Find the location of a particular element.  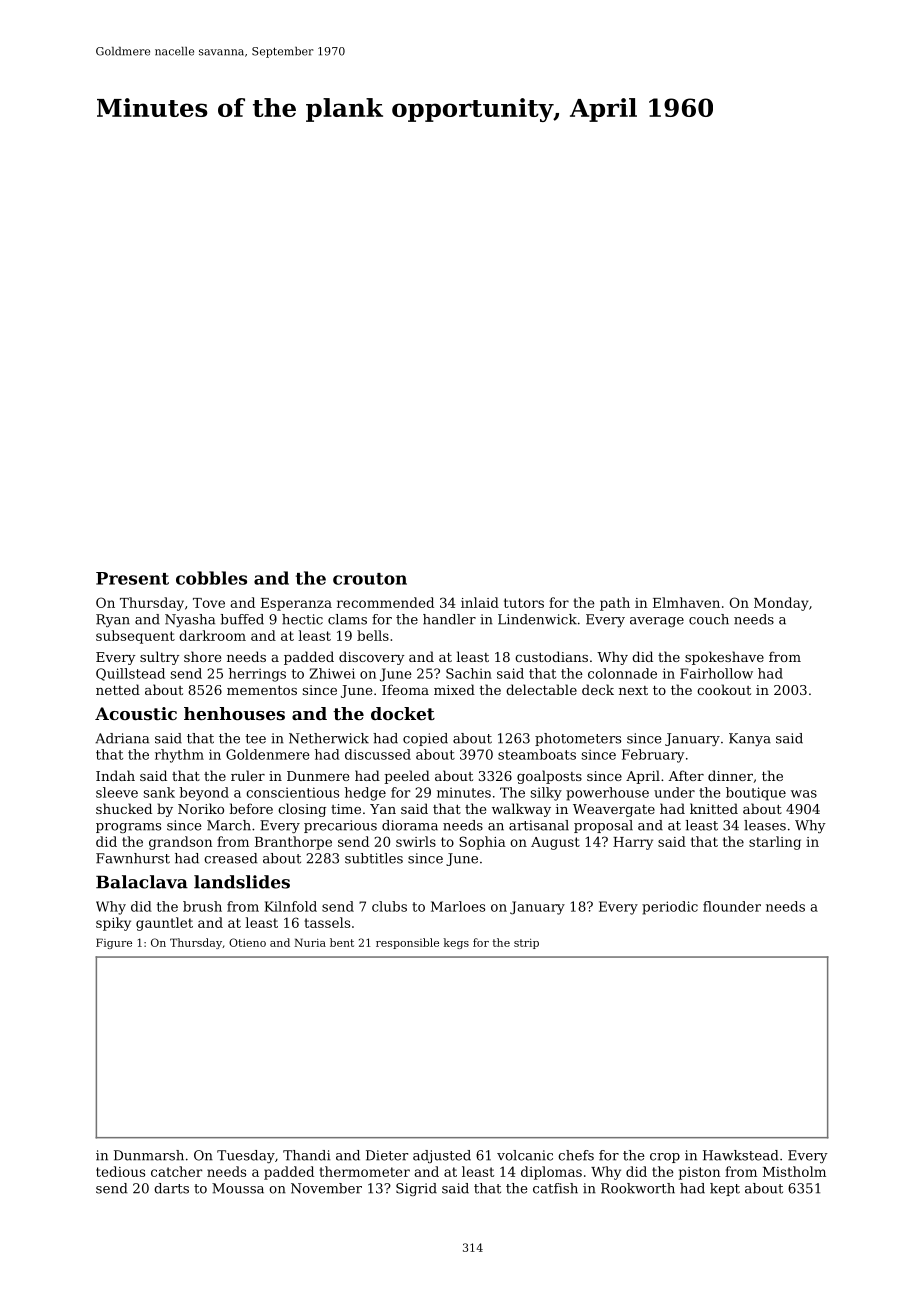

custodians is located at coordinates (551, 656).
